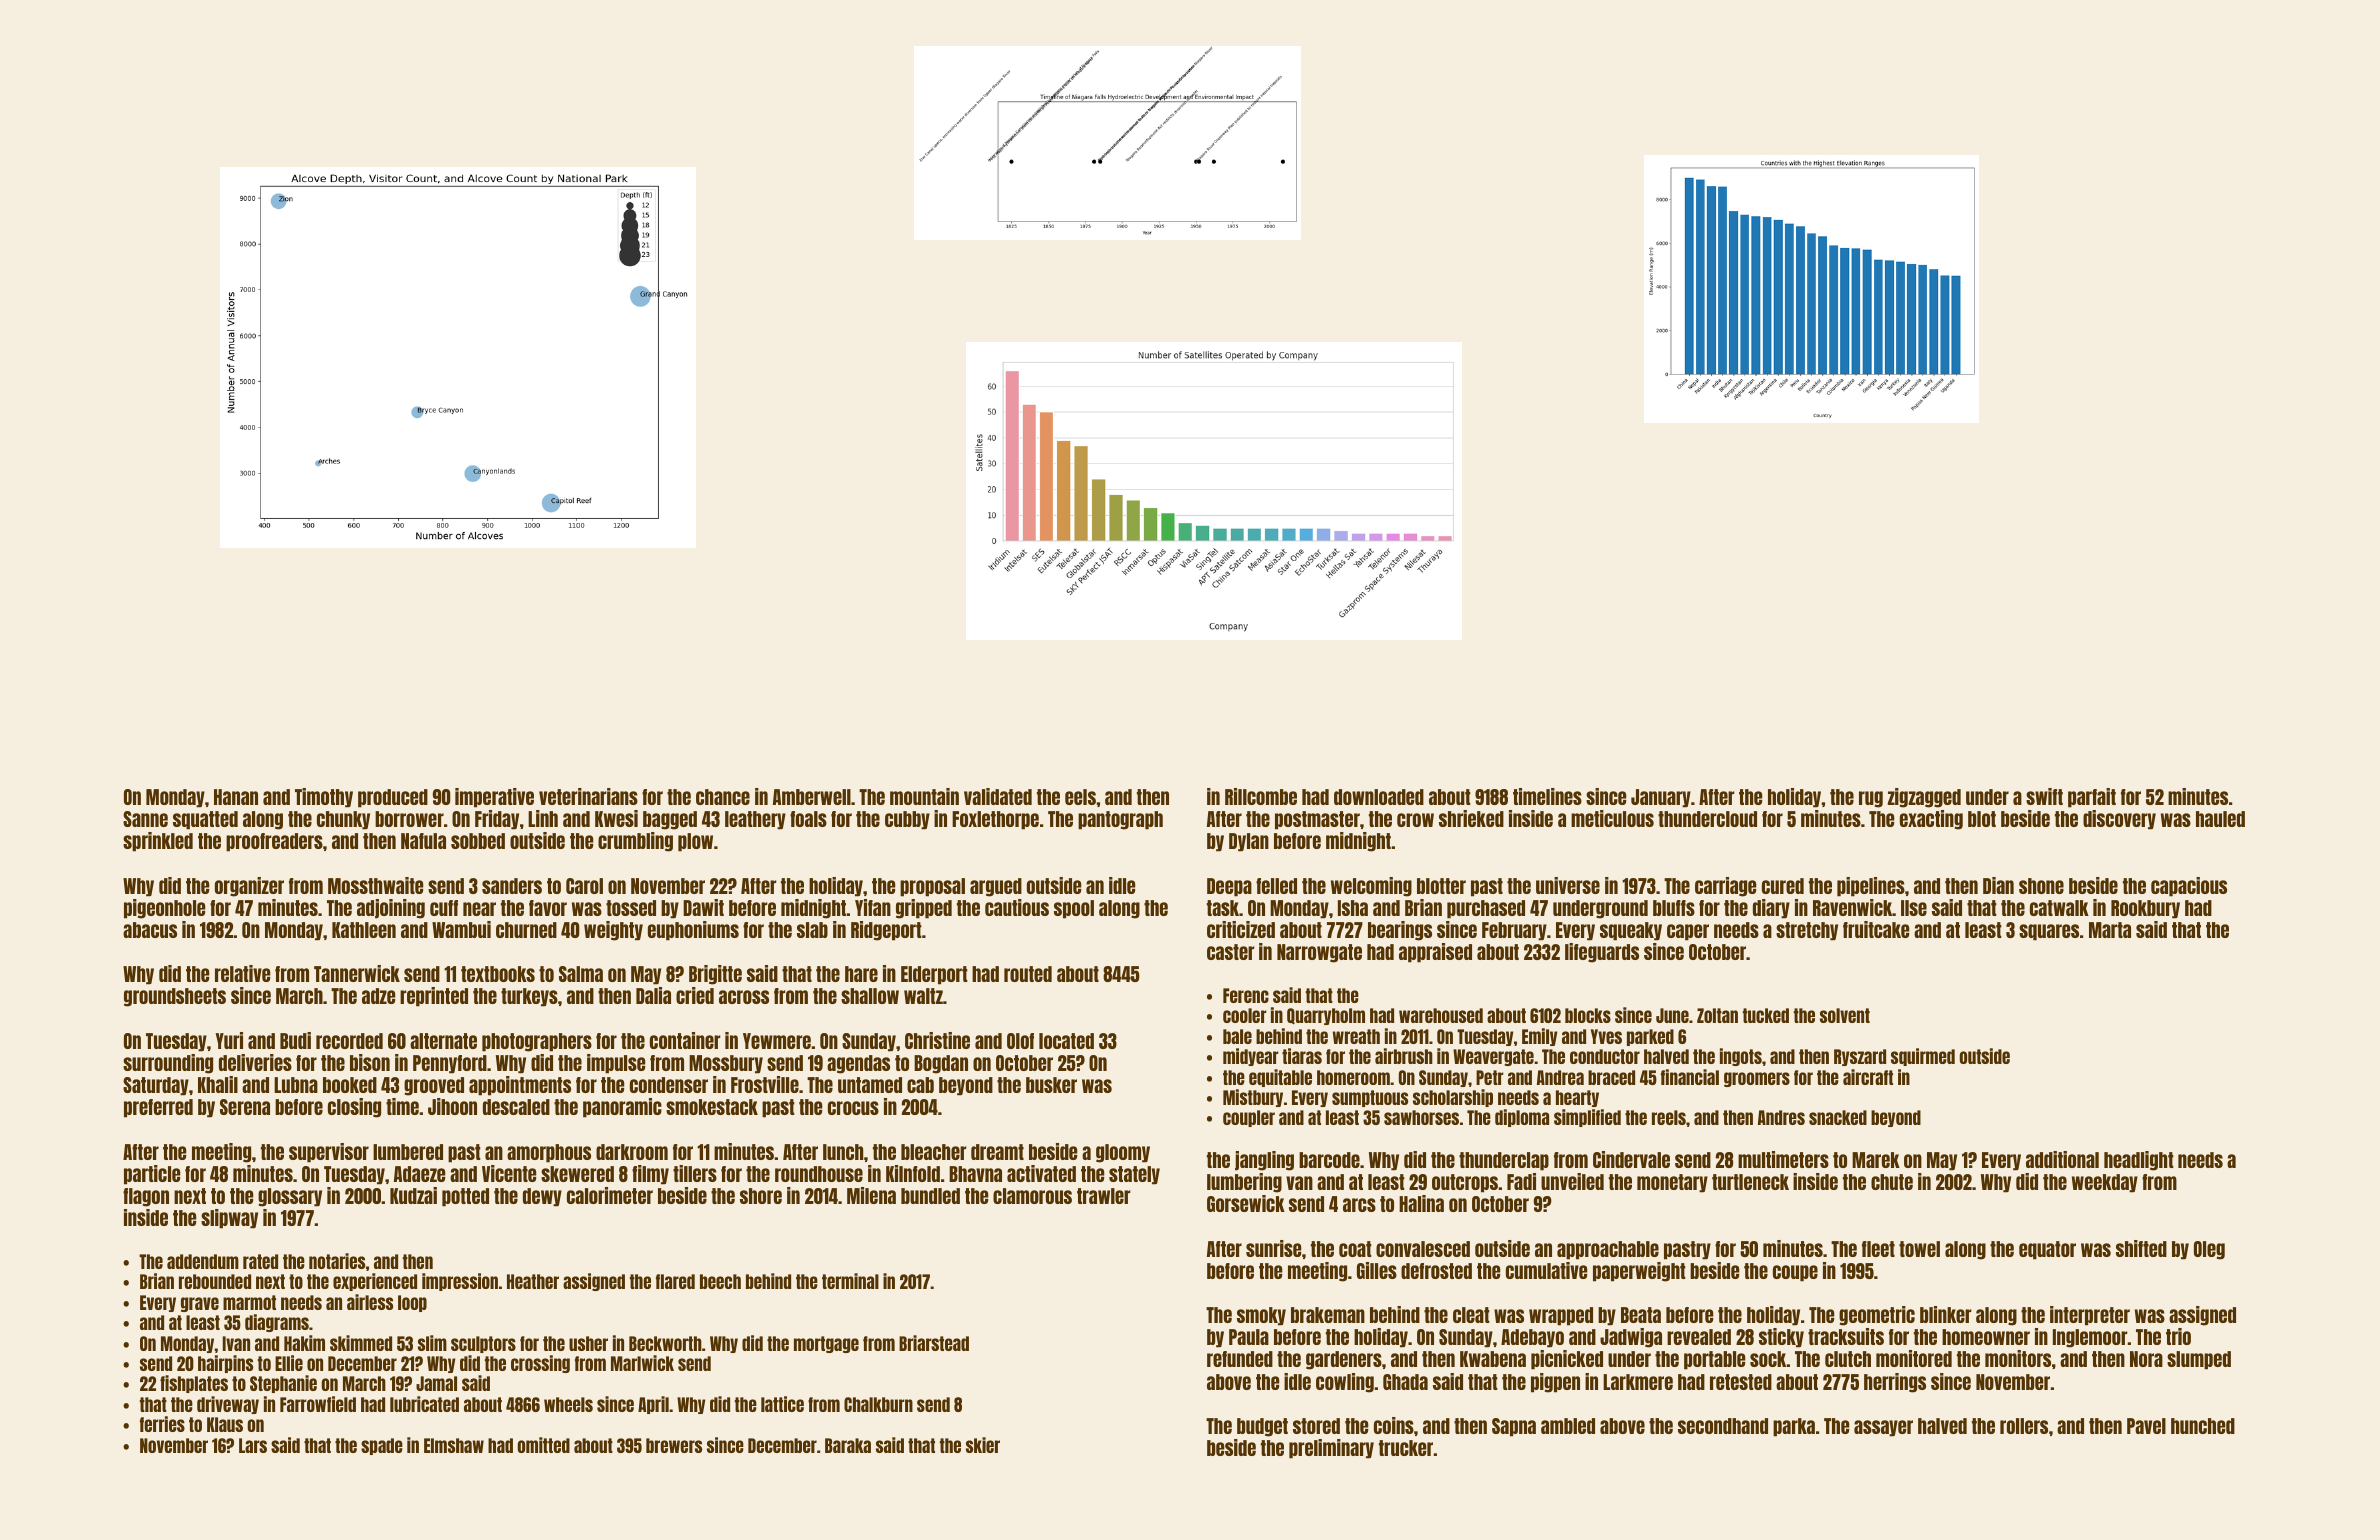  What do you see at coordinates (1406, 1448) in the document?
I see `trucker` at bounding box center [1406, 1448].
